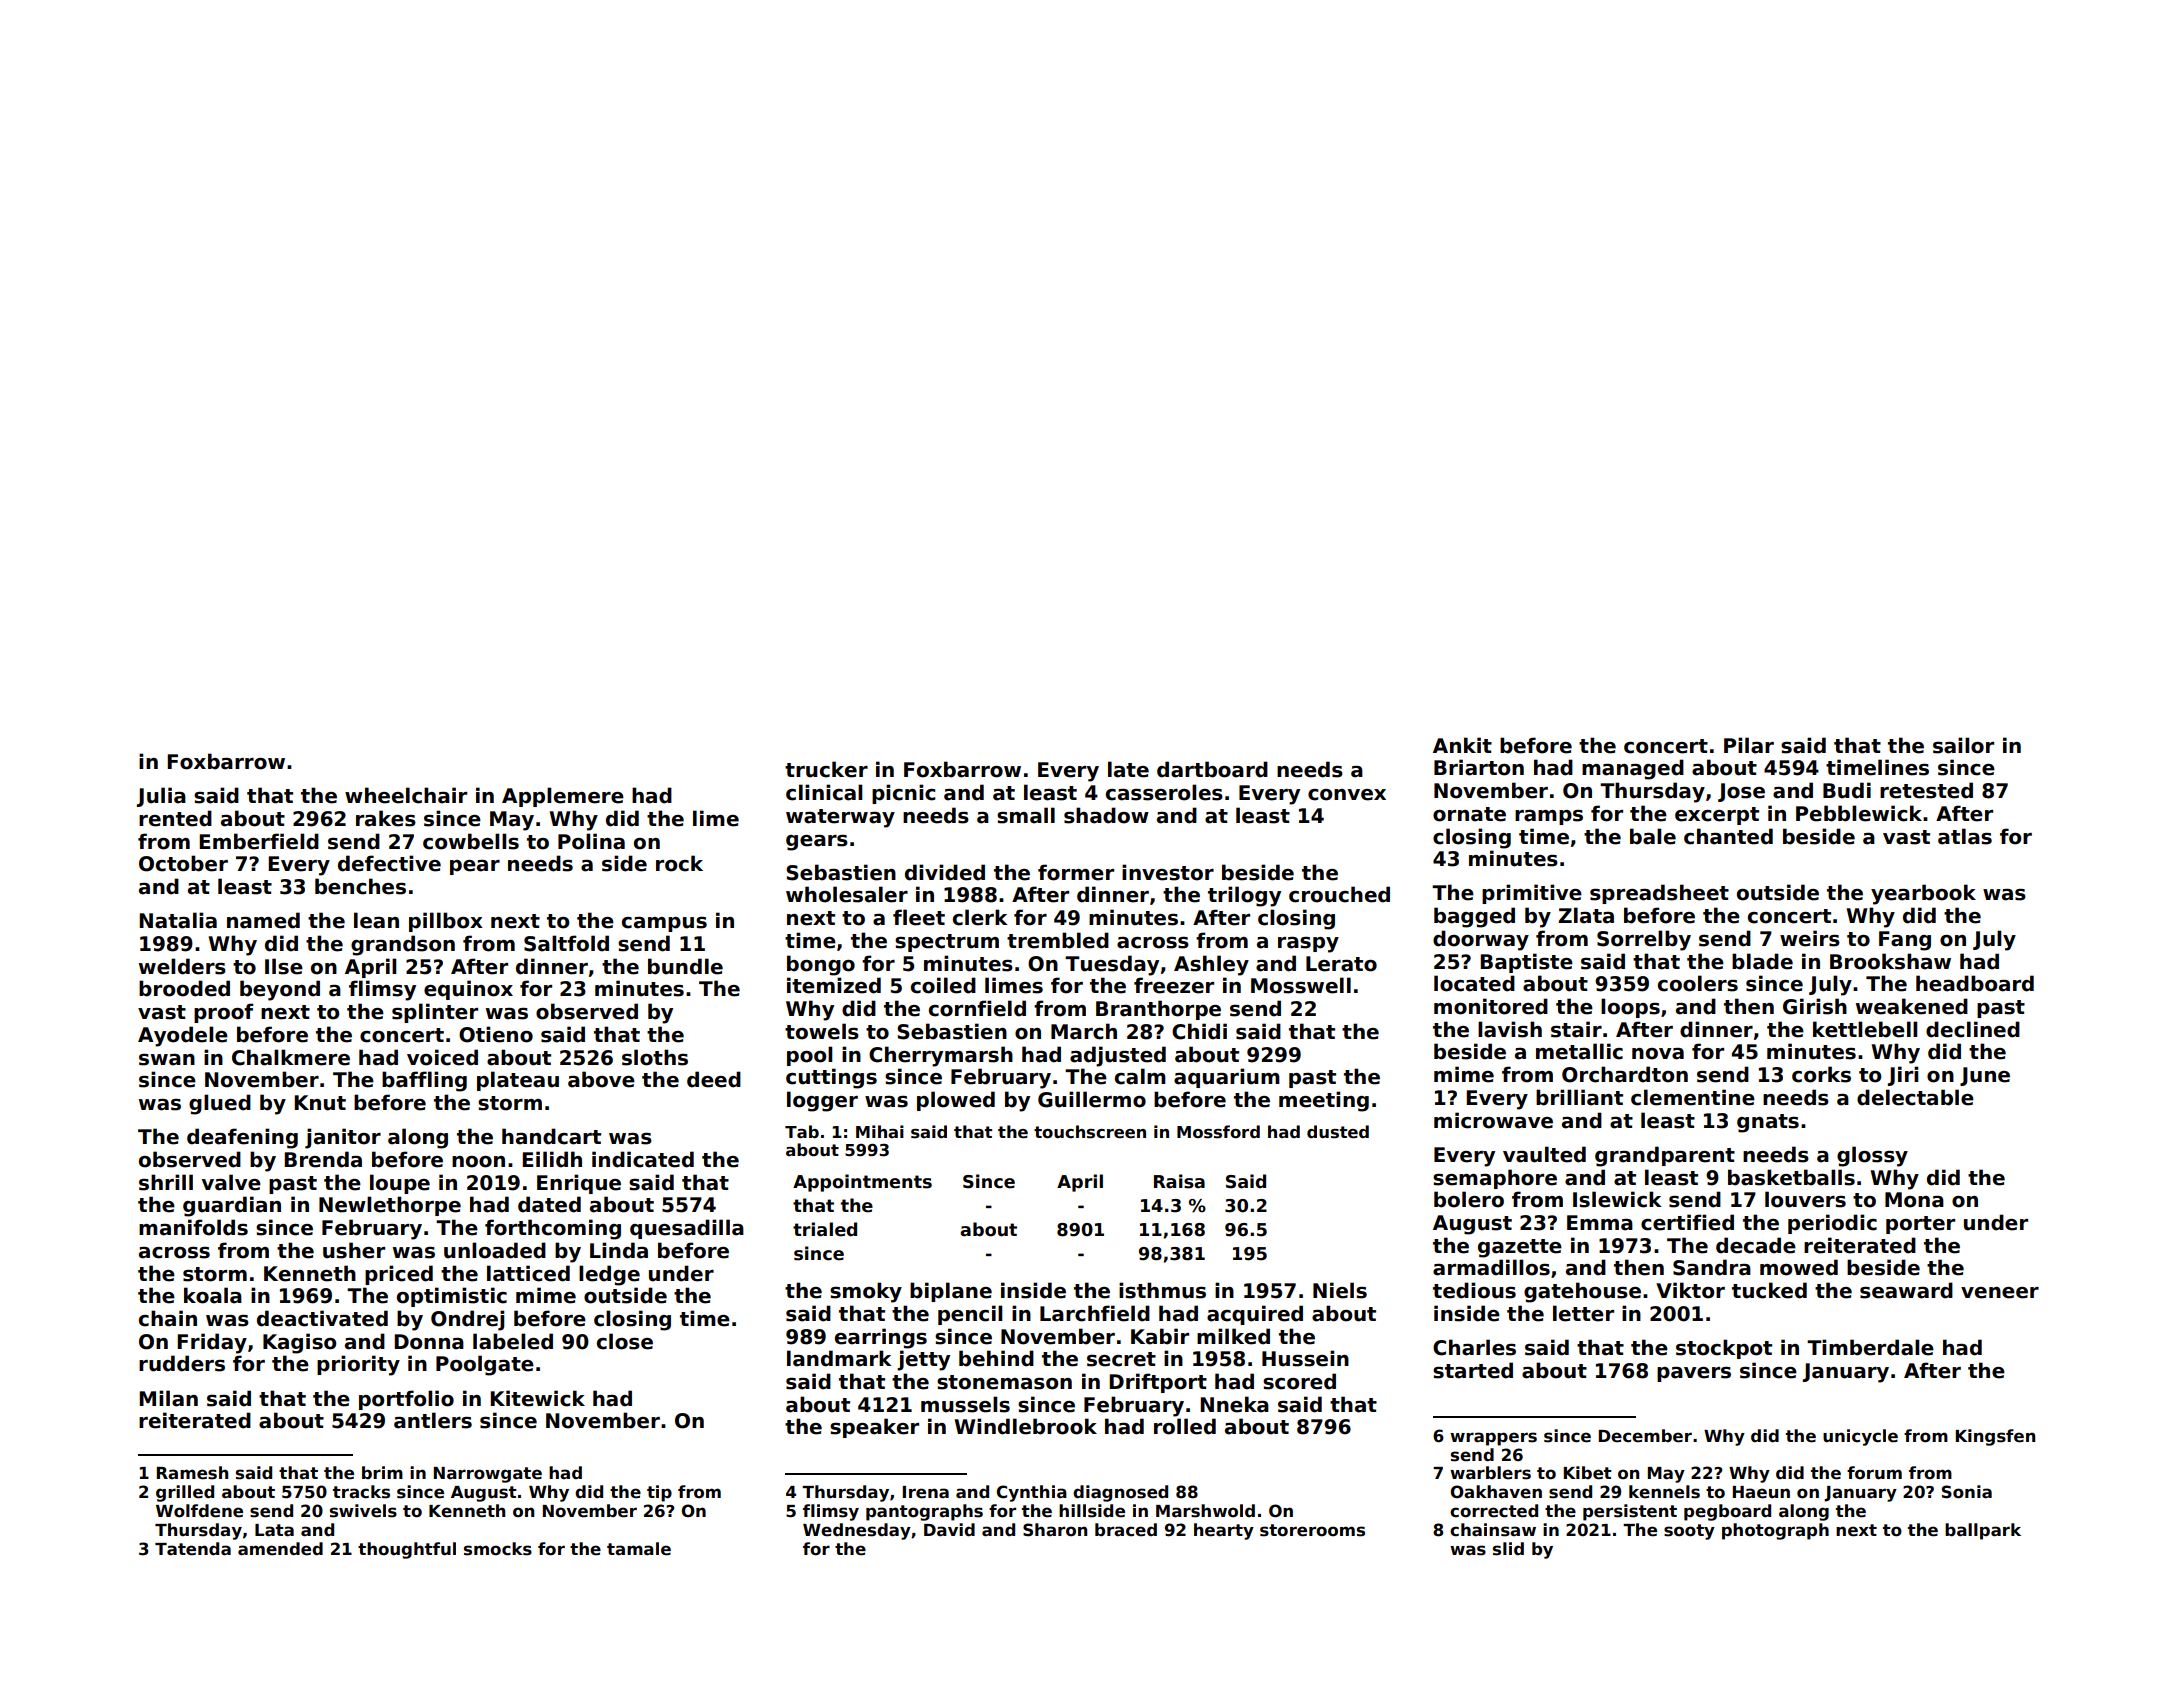 The image size is (2178, 1683). I want to click on shadow, so click(1106, 815).
